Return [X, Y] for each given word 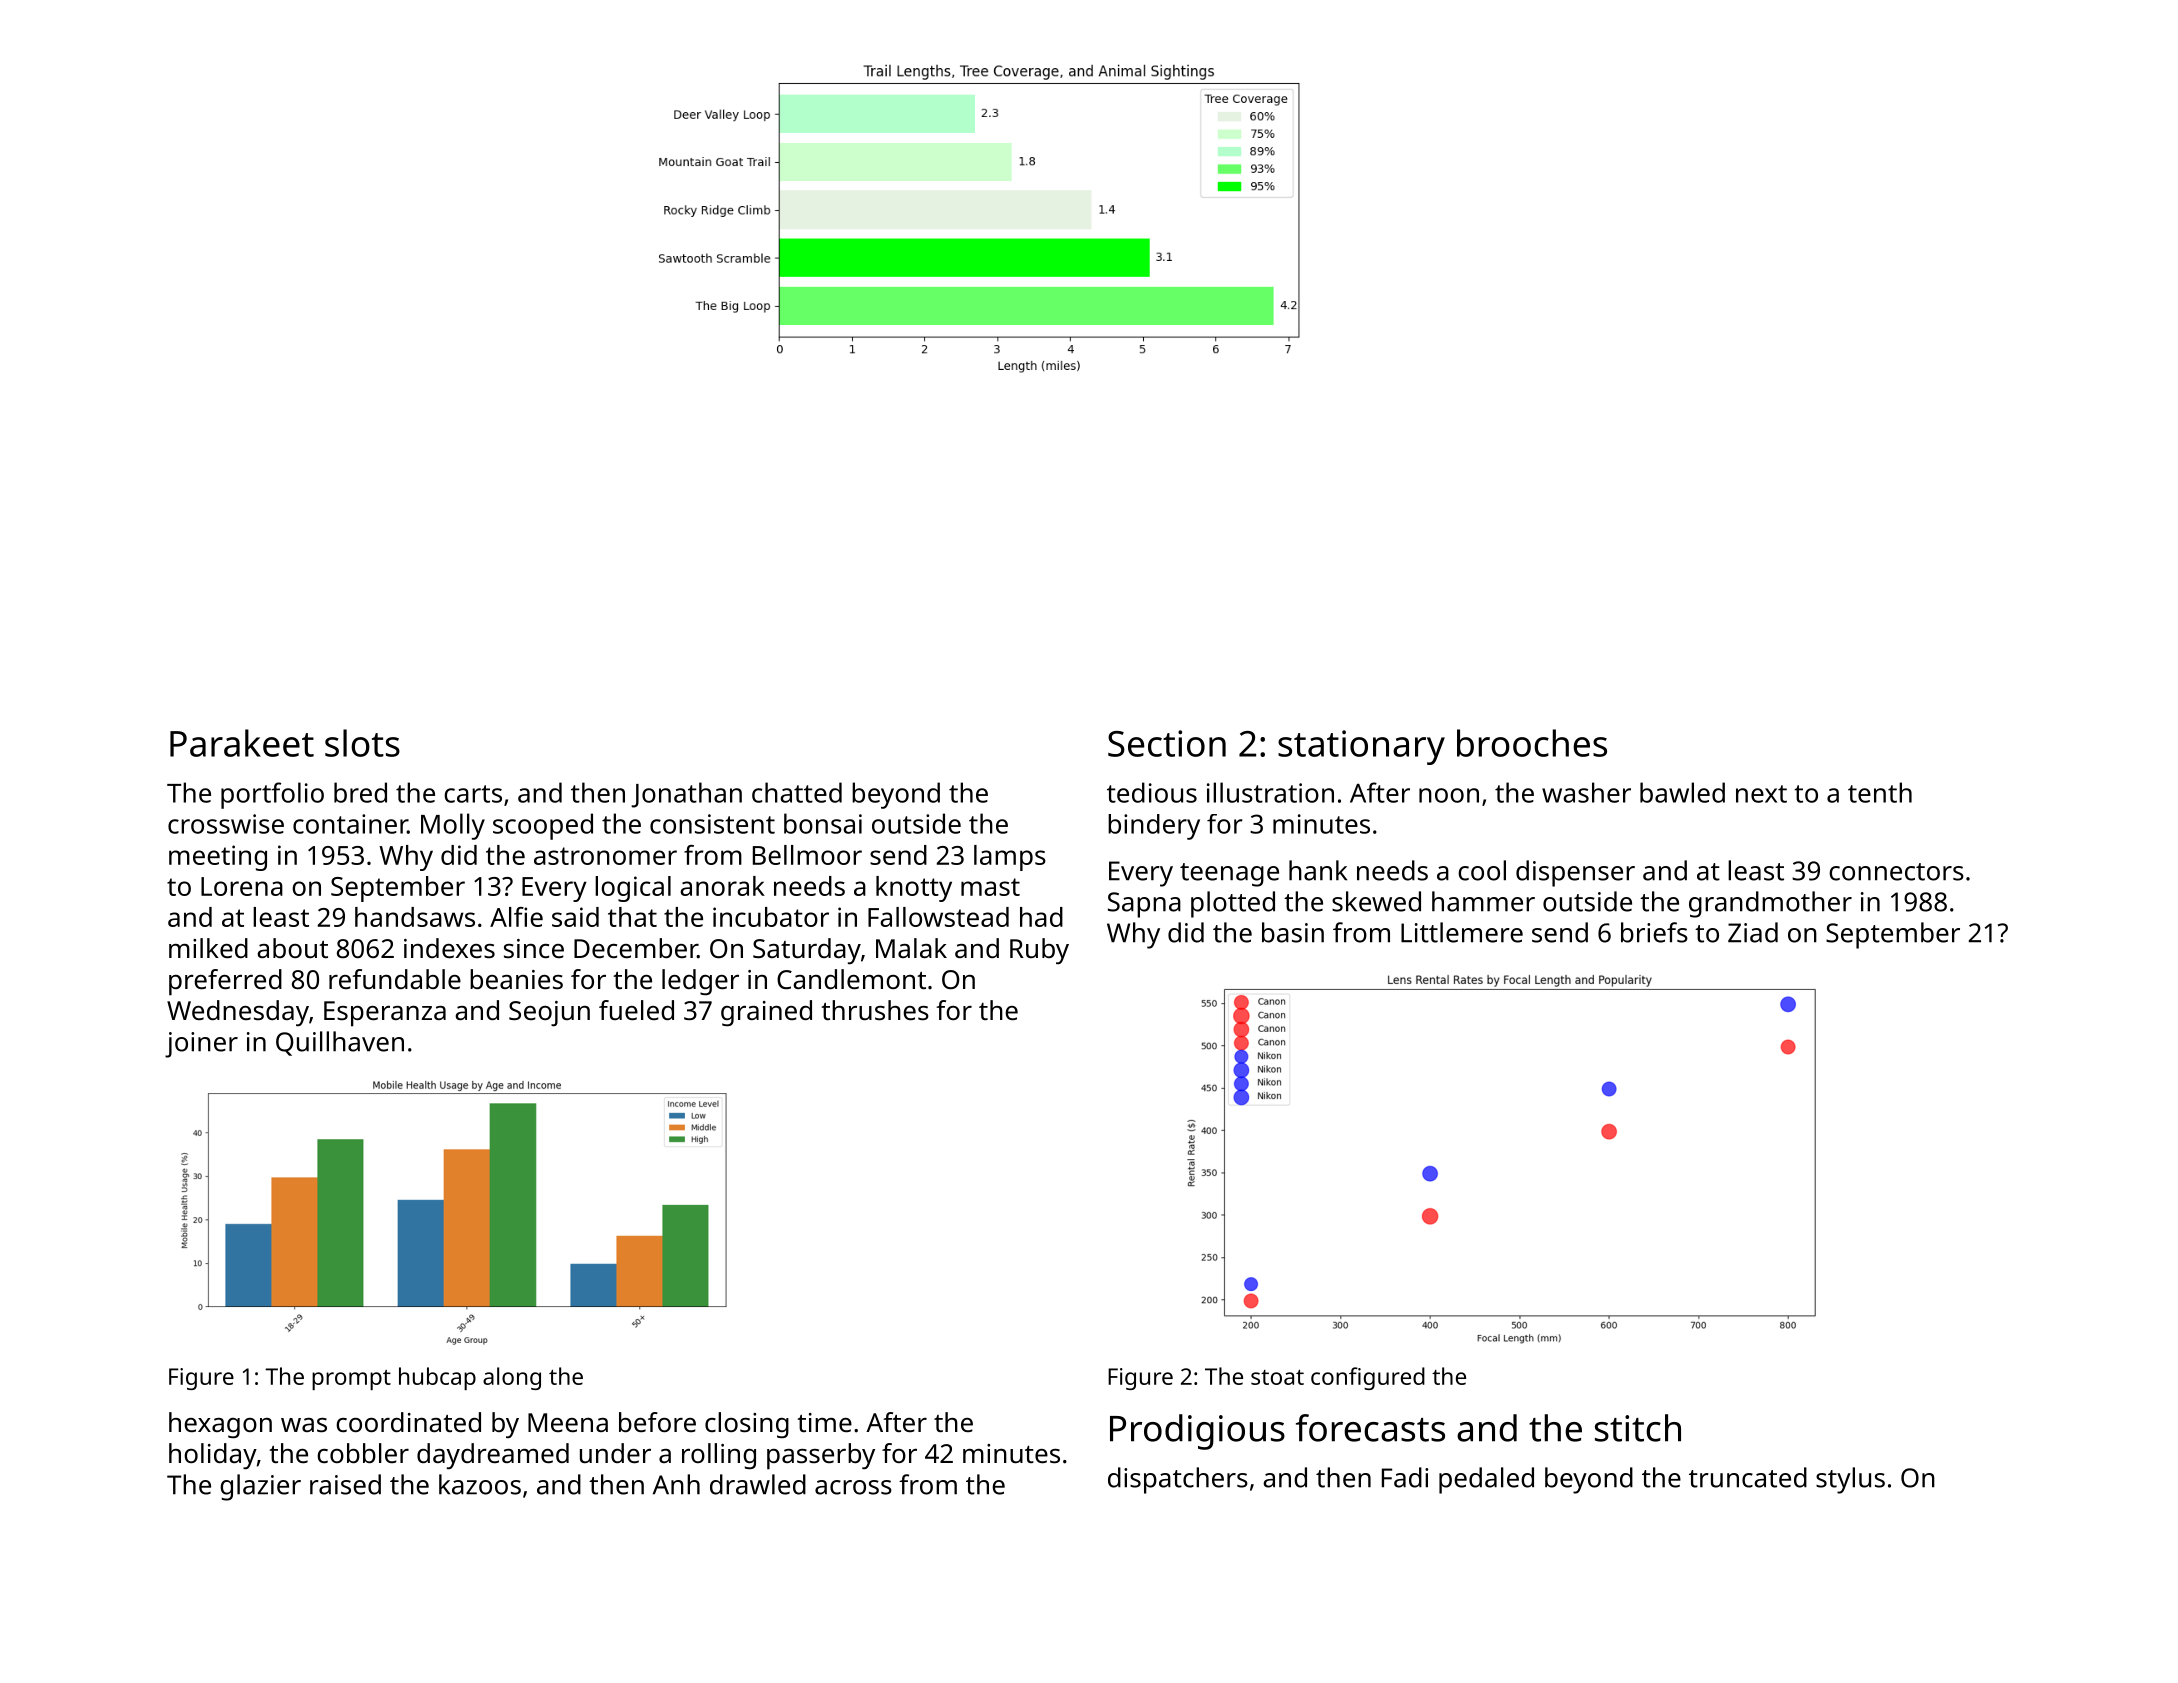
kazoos [480, 1484]
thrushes [875, 1010]
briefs [1654, 932]
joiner [201, 1045]
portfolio [272, 795]
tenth [1880, 792]
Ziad [1753, 932]
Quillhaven [340, 1043]
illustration [1270, 792]
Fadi [1405, 1477]
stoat [1277, 1377]
